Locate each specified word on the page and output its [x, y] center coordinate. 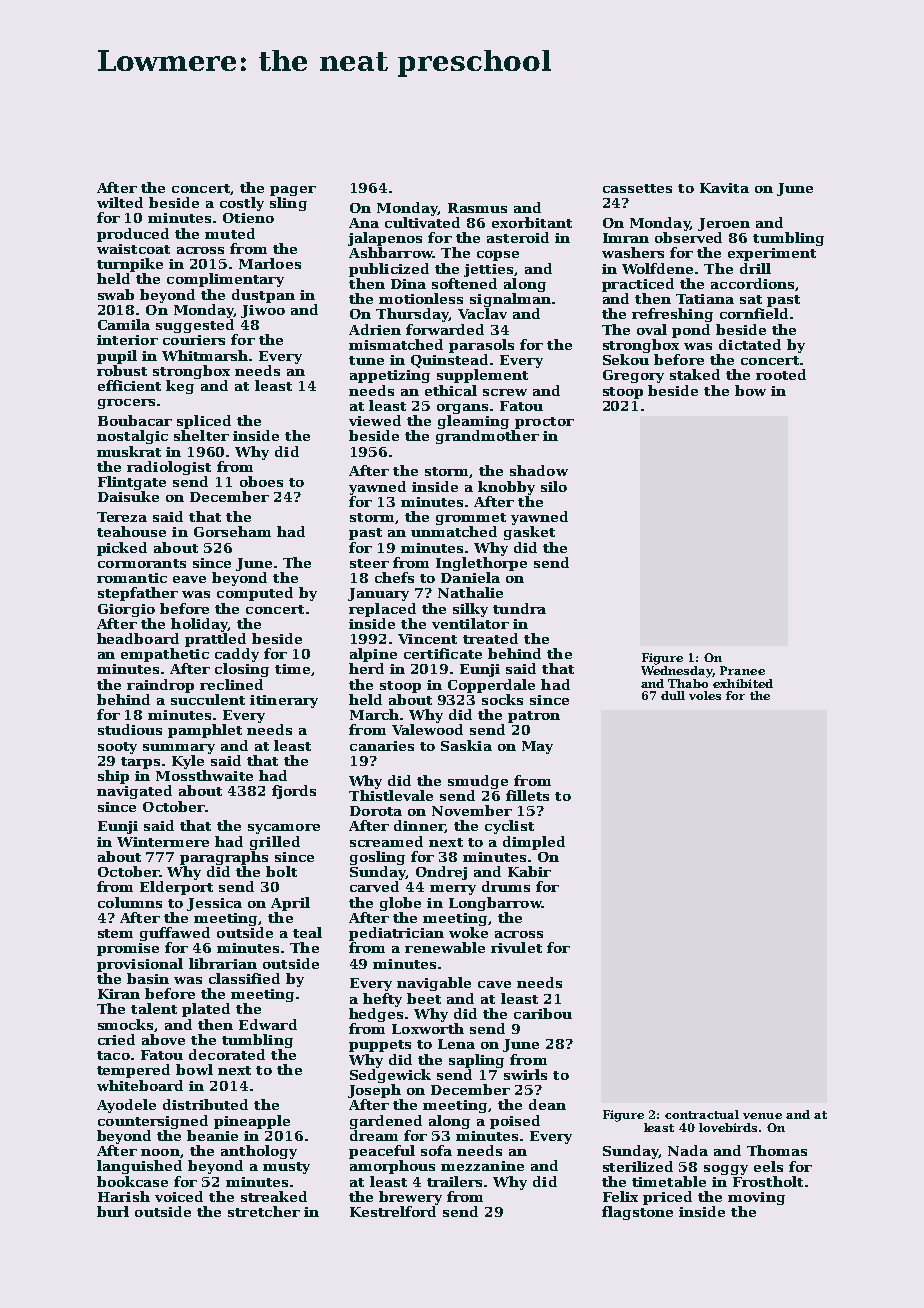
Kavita [724, 188]
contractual [702, 1114]
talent [154, 1008]
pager [293, 191]
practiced [638, 285]
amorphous [392, 1167]
